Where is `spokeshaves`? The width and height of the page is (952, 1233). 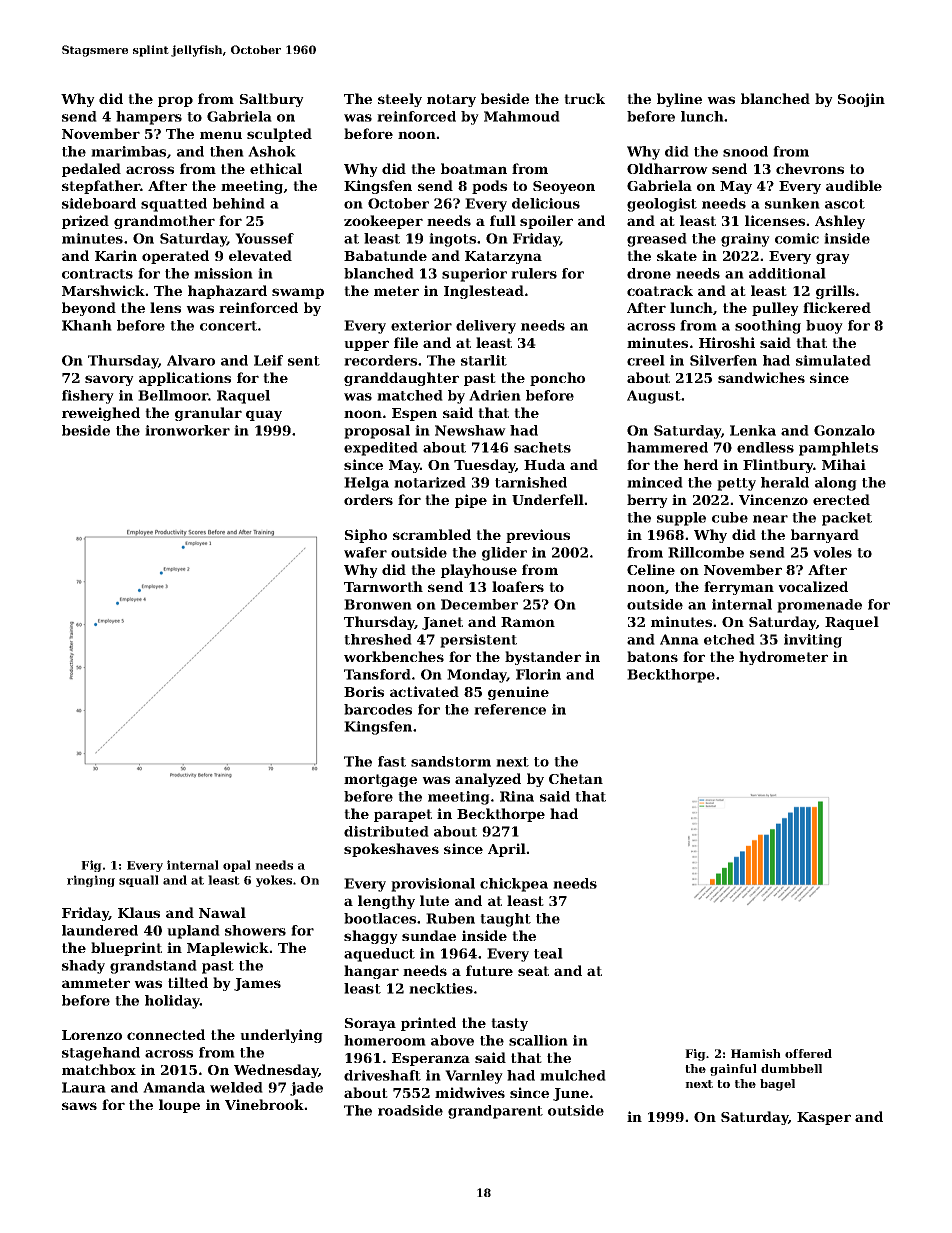
spokeshaves is located at coordinates (391, 850).
